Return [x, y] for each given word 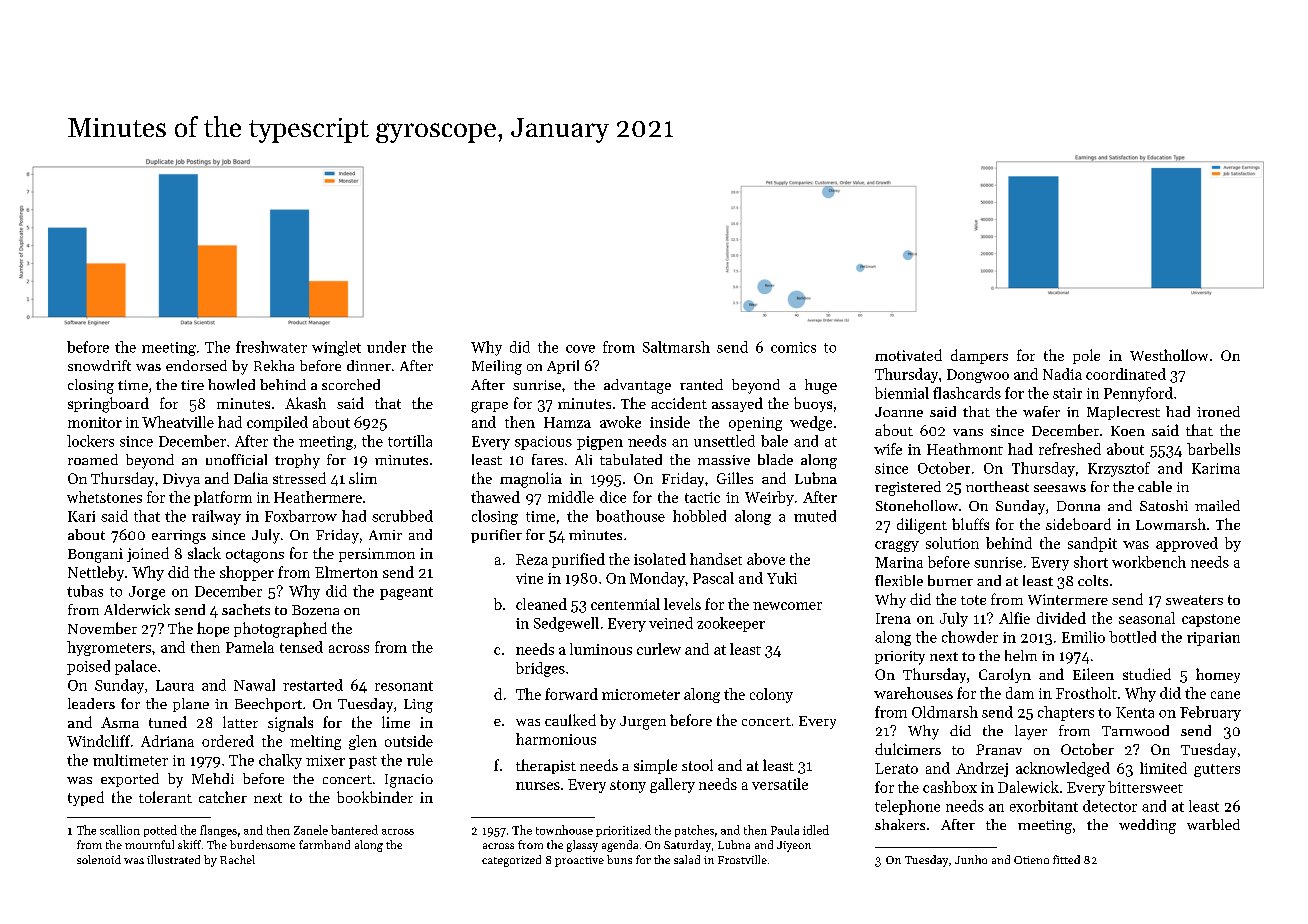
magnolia [531, 480]
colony [771, 695]
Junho [971, 859]
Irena [893, 618]
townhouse [564, 830]
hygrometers [109, 648]
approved [1187, 544]
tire [192, 385]
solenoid [99, 859]
